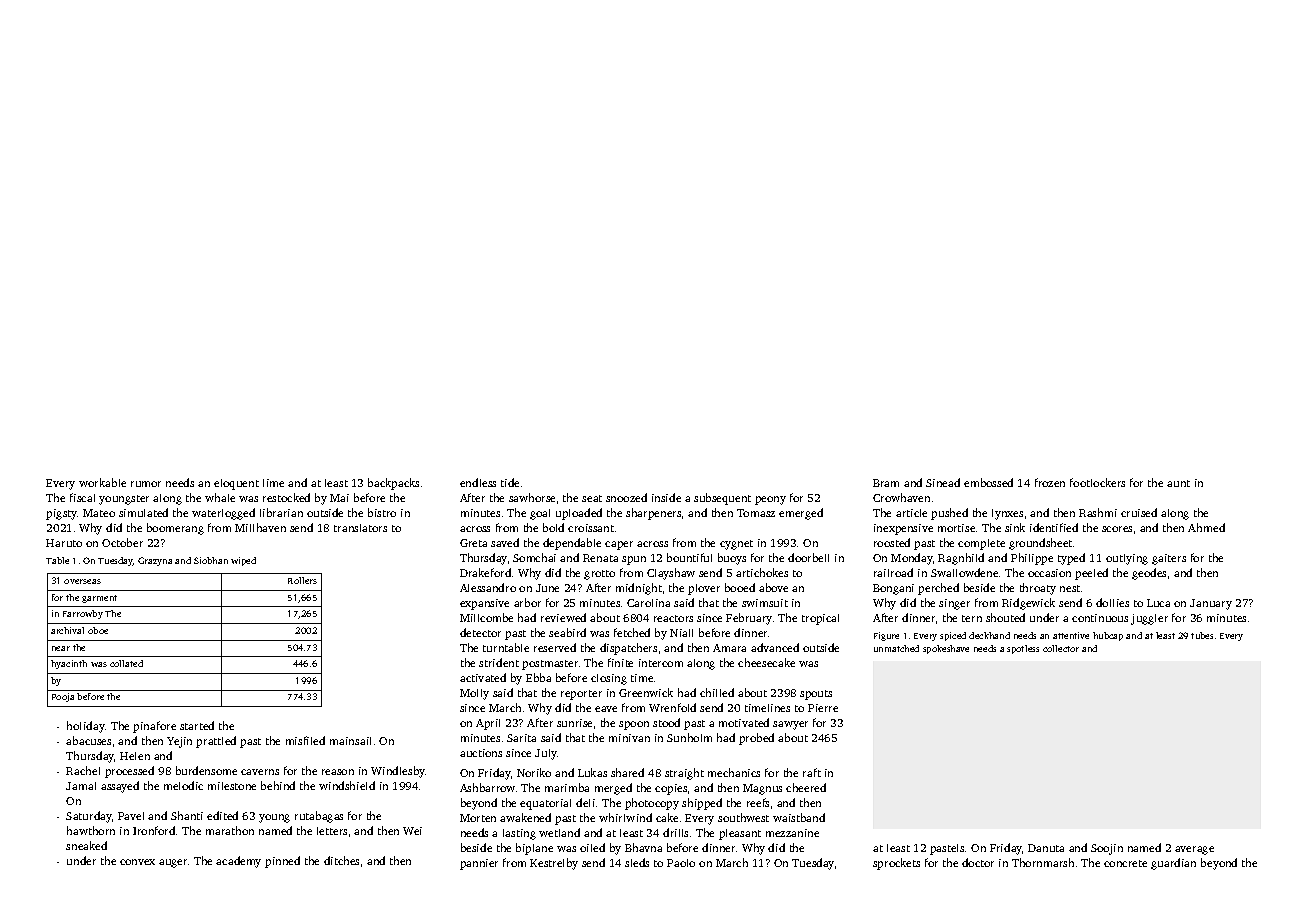 This document has width=1308, height=924. What do you see at coordinates (1108, 636) in the document?
I see `hubcap` at bounding box center [1108, 636].
